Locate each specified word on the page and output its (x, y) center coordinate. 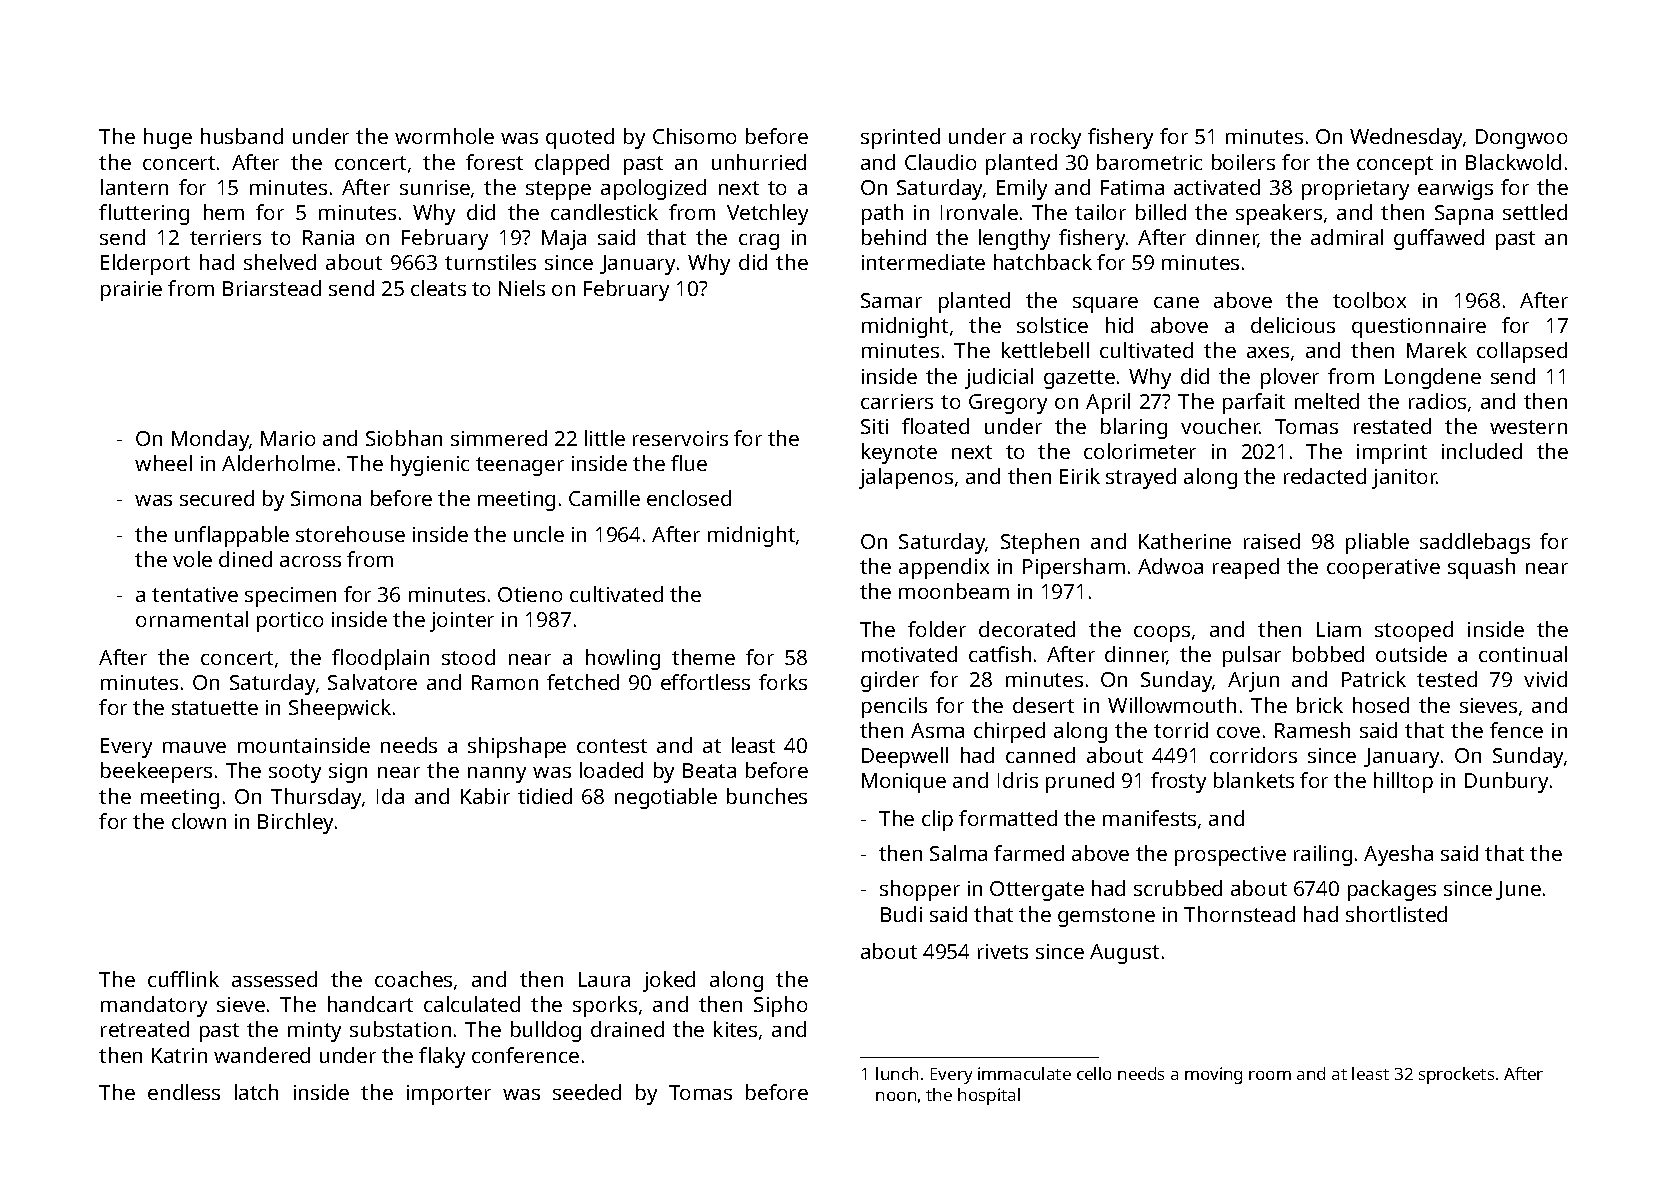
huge (168, 138)
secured (217, 498)
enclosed (689, 498)
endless (184, 1092)
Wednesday (1407, 138)
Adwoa (1170, 566)
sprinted (900, 138)
